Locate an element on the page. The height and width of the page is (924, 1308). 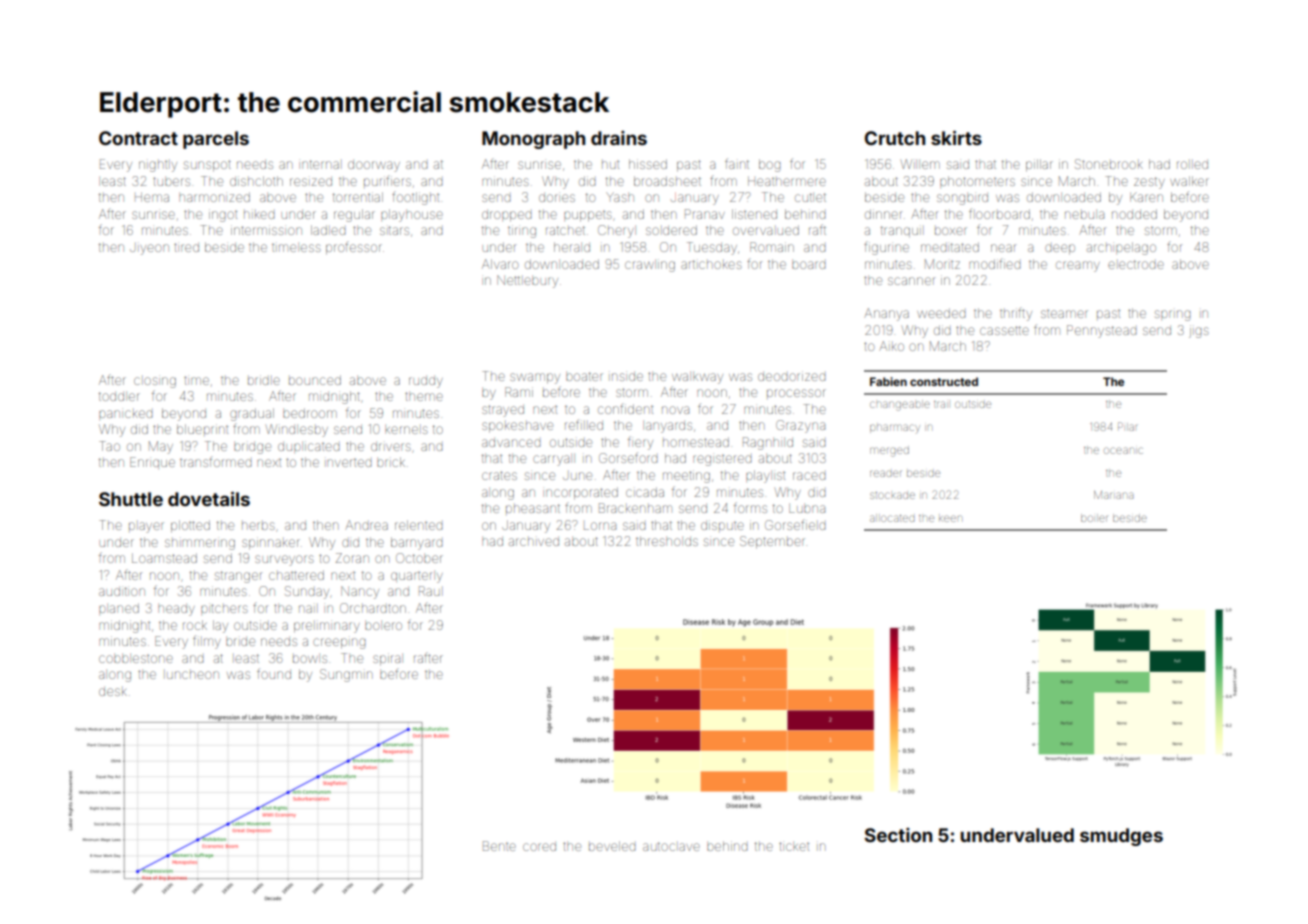
Monograph is located at coordinates (533, 140).
